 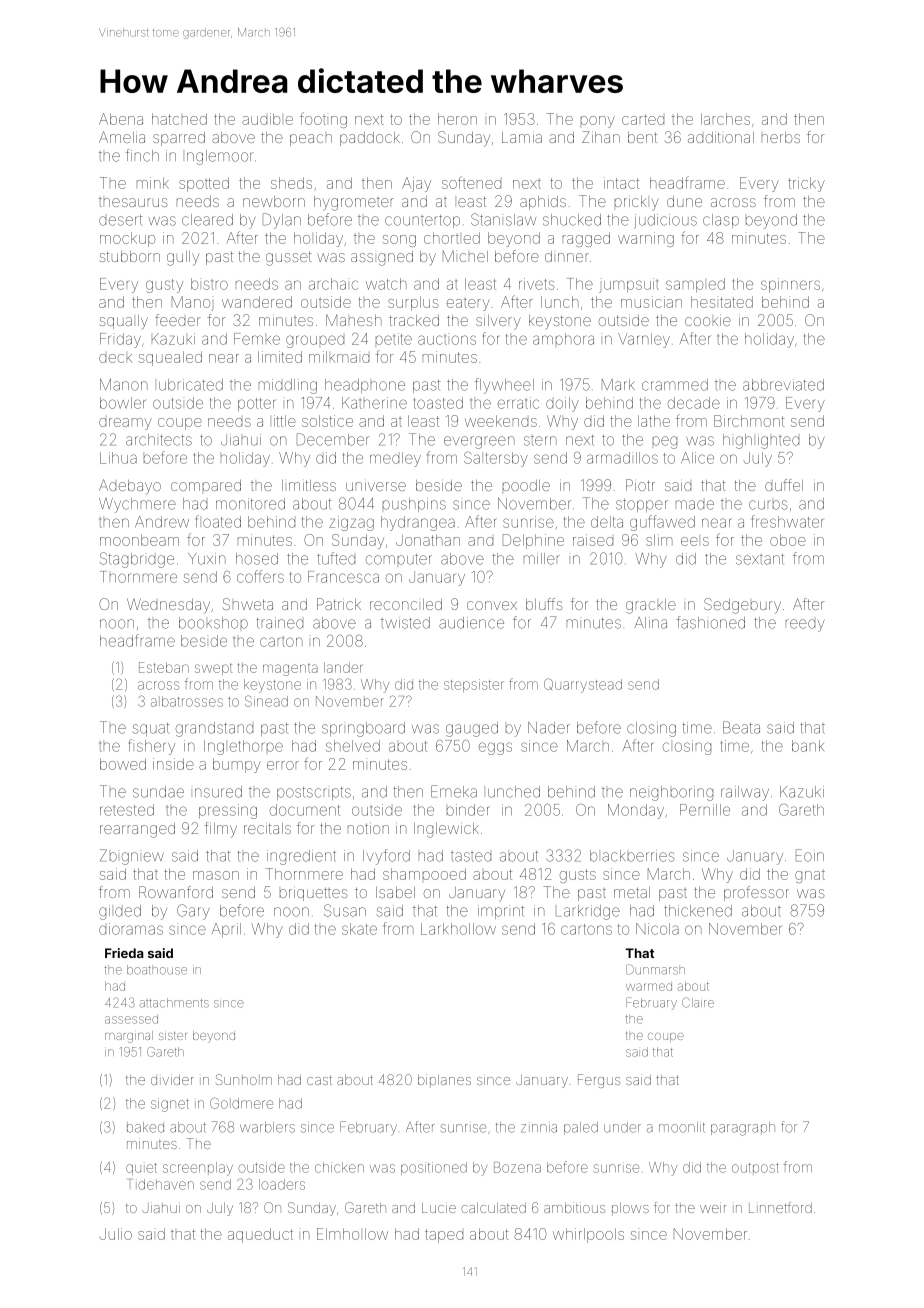 What do you see at coordinates (226, 930) in the screenshot?
I see `April` at bounding box center [226, 930].
